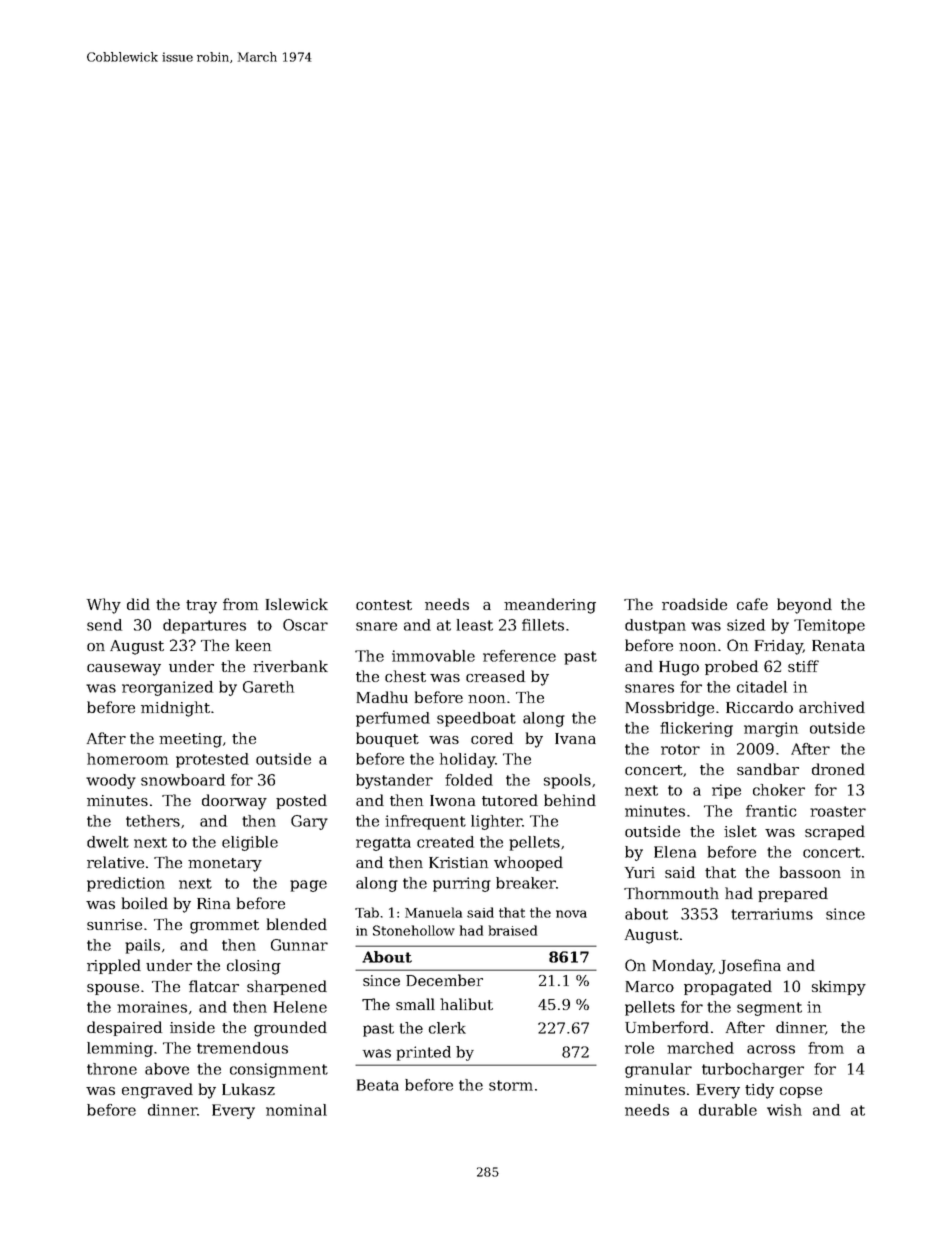  What do you see at coordinates (694, 604) in the screenshot?
I see `roadside` at bounding box center [694, 604].
